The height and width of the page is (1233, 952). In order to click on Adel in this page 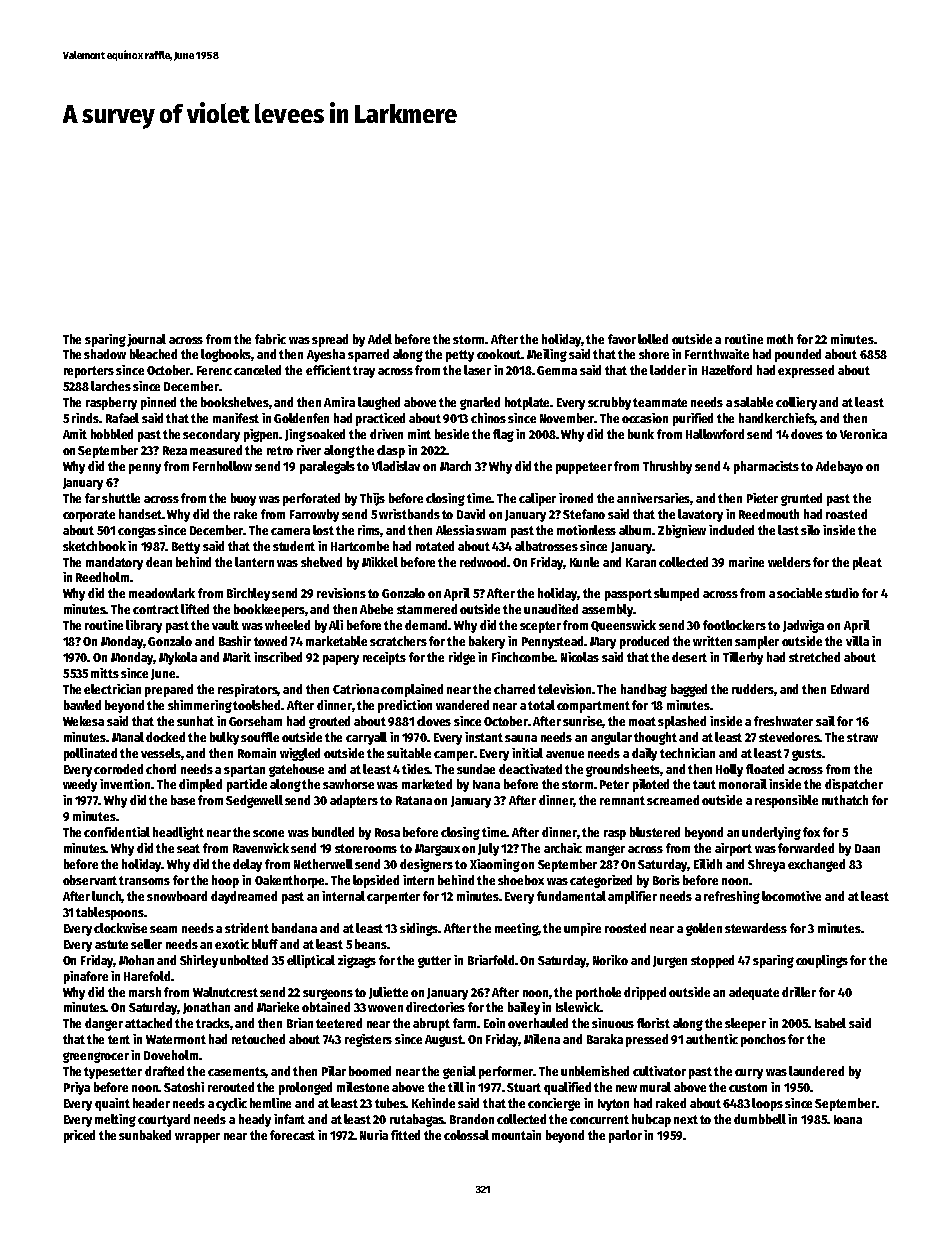, I will do `click(380, 339)`.
